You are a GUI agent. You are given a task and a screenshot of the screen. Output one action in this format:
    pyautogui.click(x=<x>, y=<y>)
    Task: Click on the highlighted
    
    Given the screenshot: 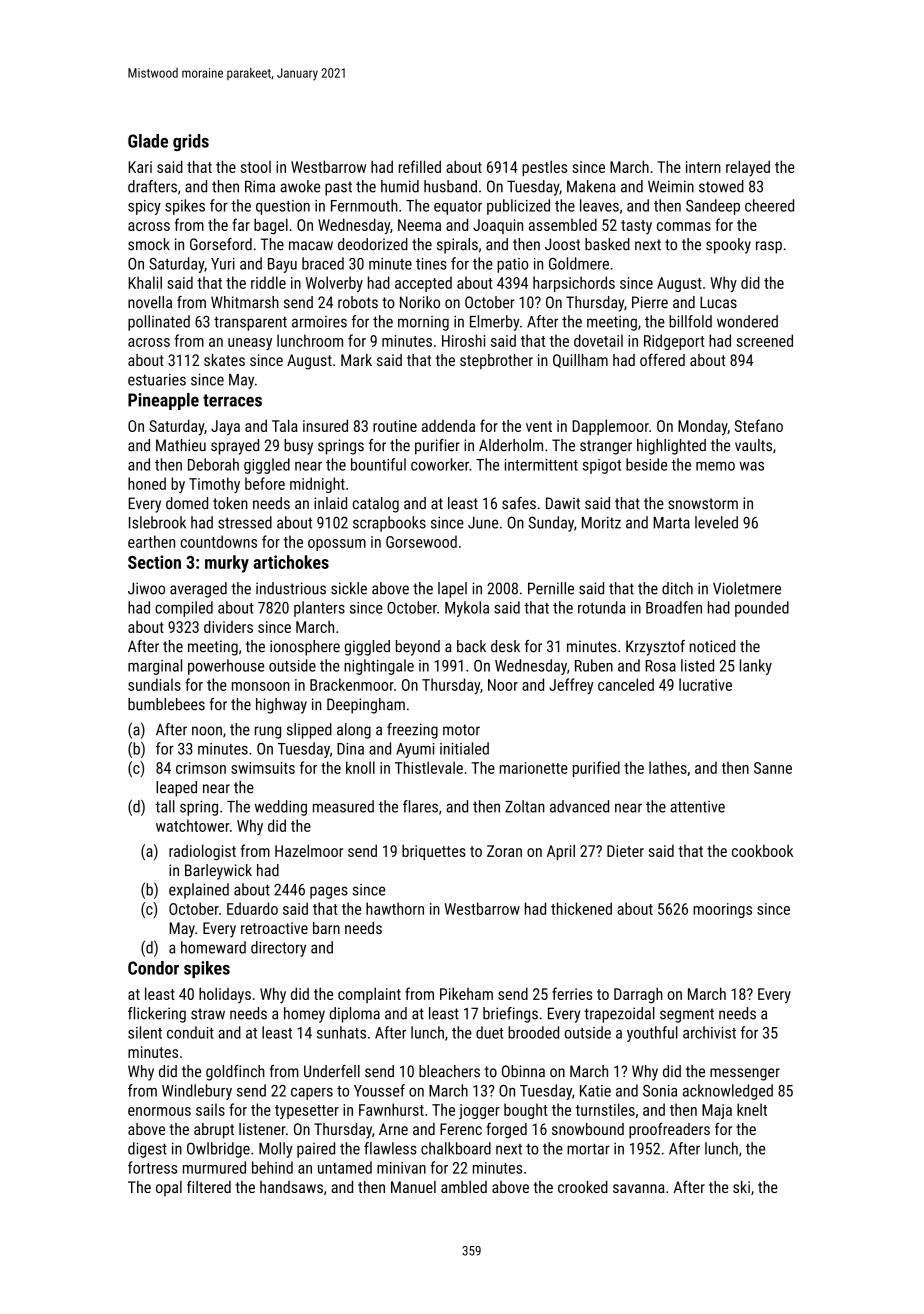 What is the action you would take?
    pyautogui.click(x=671, y=447)
